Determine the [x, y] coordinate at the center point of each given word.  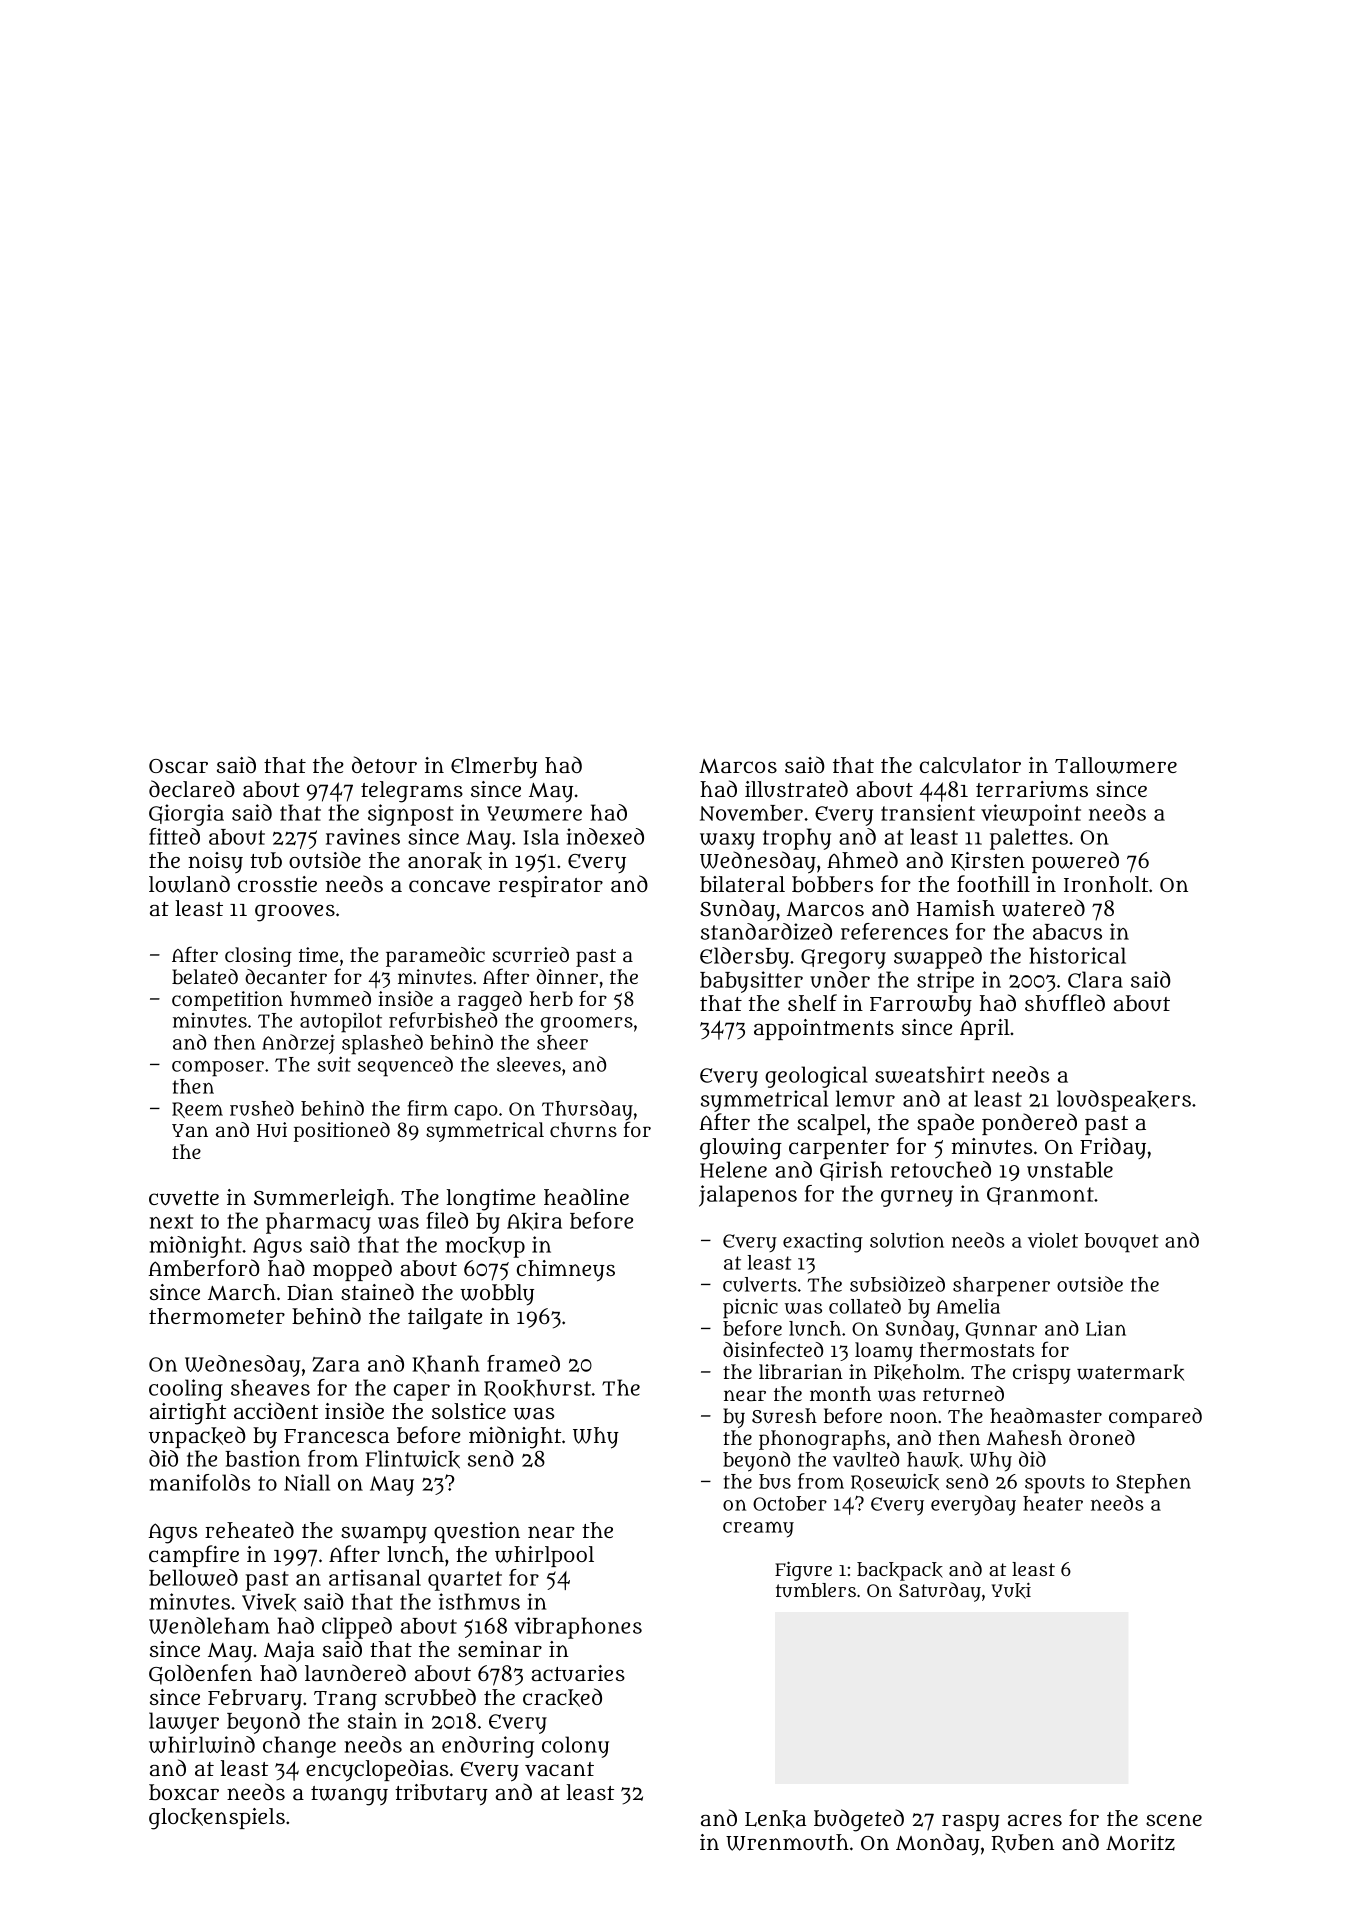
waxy [727, 841]
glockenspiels [217, 1819]
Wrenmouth [787, 1842]
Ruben [1023, 1843]
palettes [1029, 839]
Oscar [178, 766]
